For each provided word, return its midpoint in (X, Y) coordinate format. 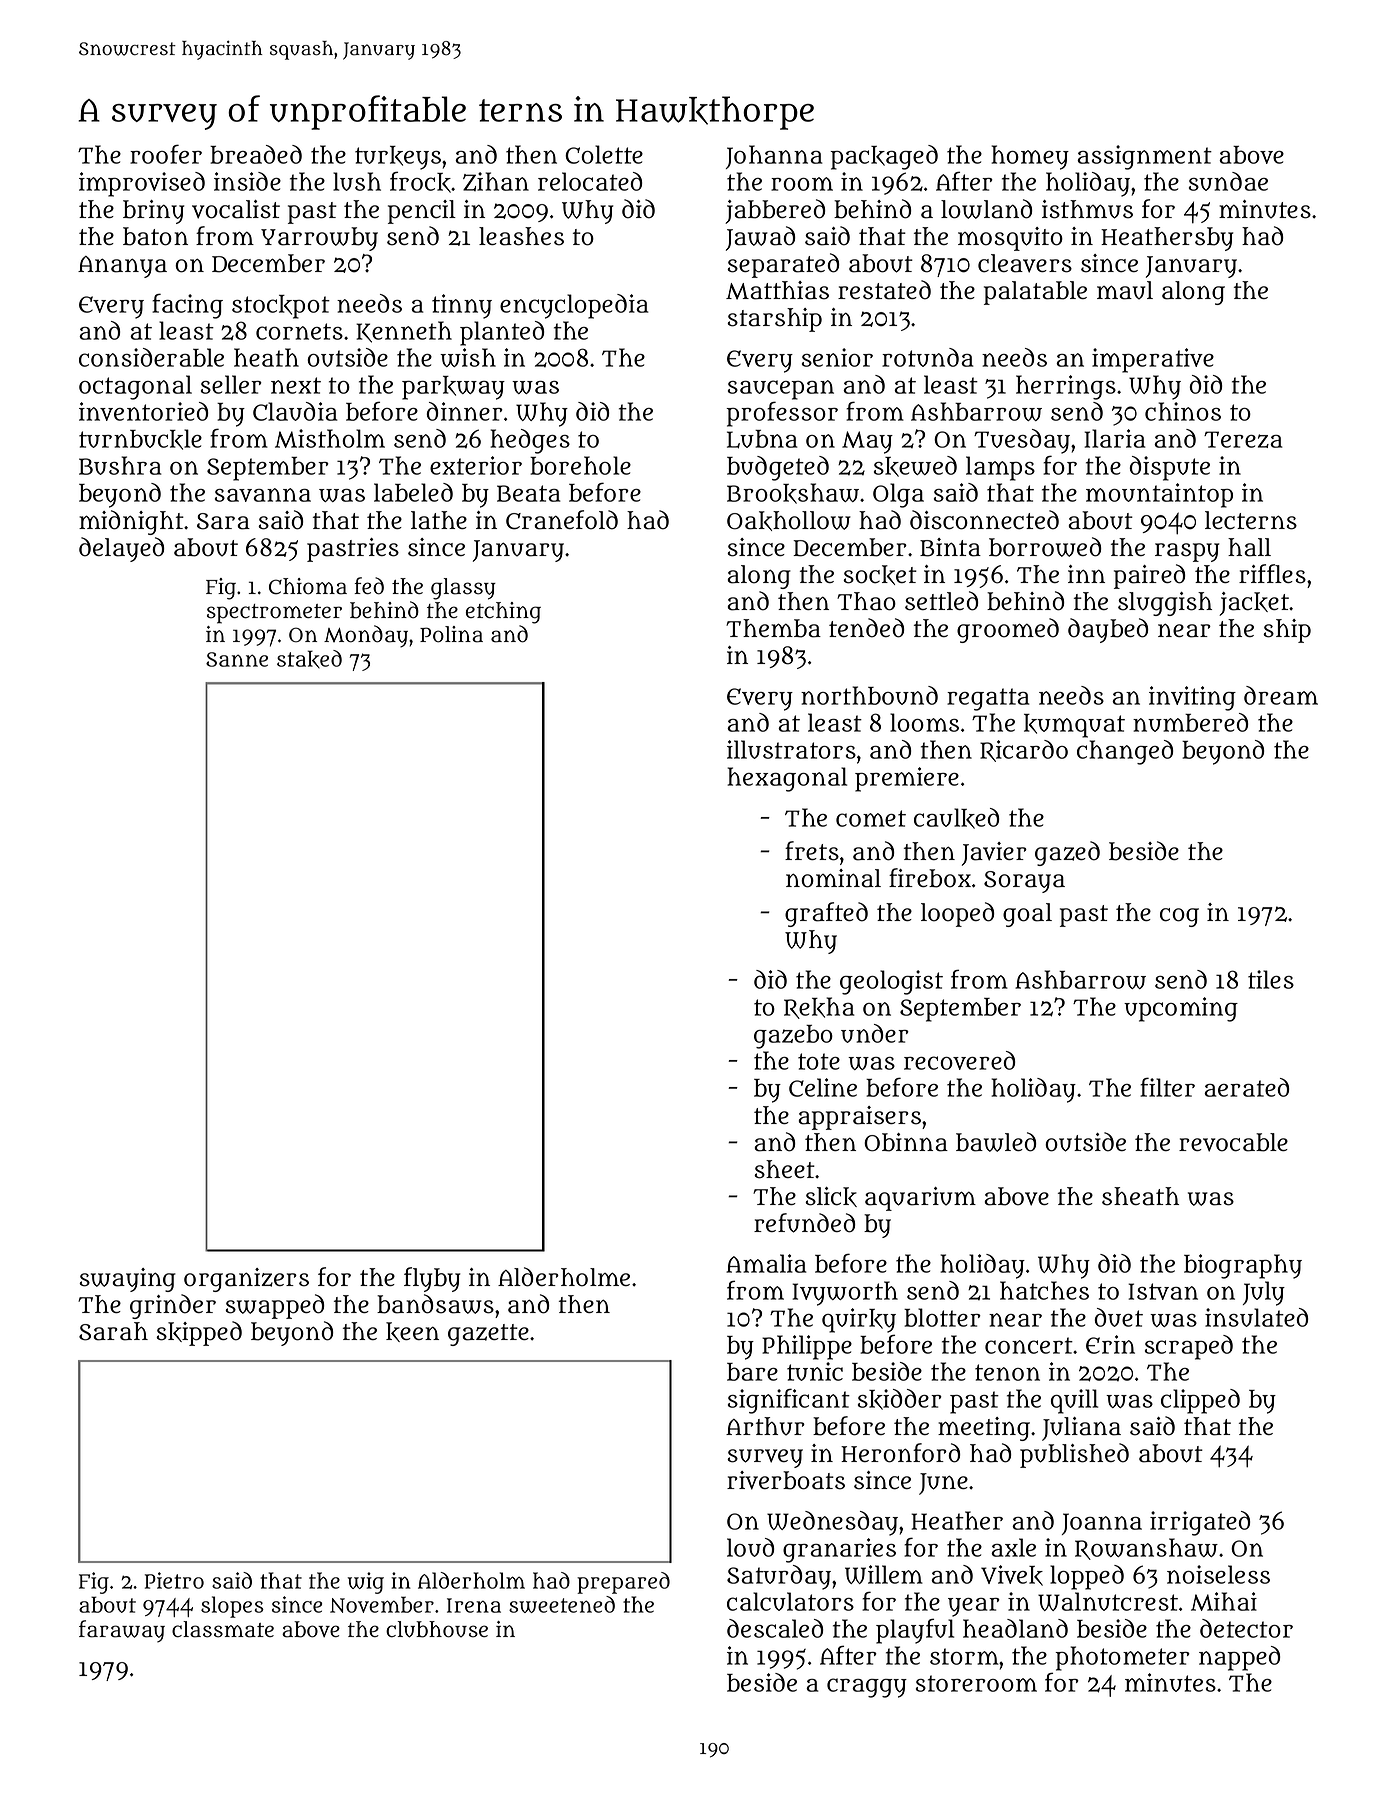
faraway (122, 1631)
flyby (432, 1279)
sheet (784, 1169)
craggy (867, 1688)
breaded (256, 154)
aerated (1246, 1087)
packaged (884, 157)
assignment (1144, 157)
